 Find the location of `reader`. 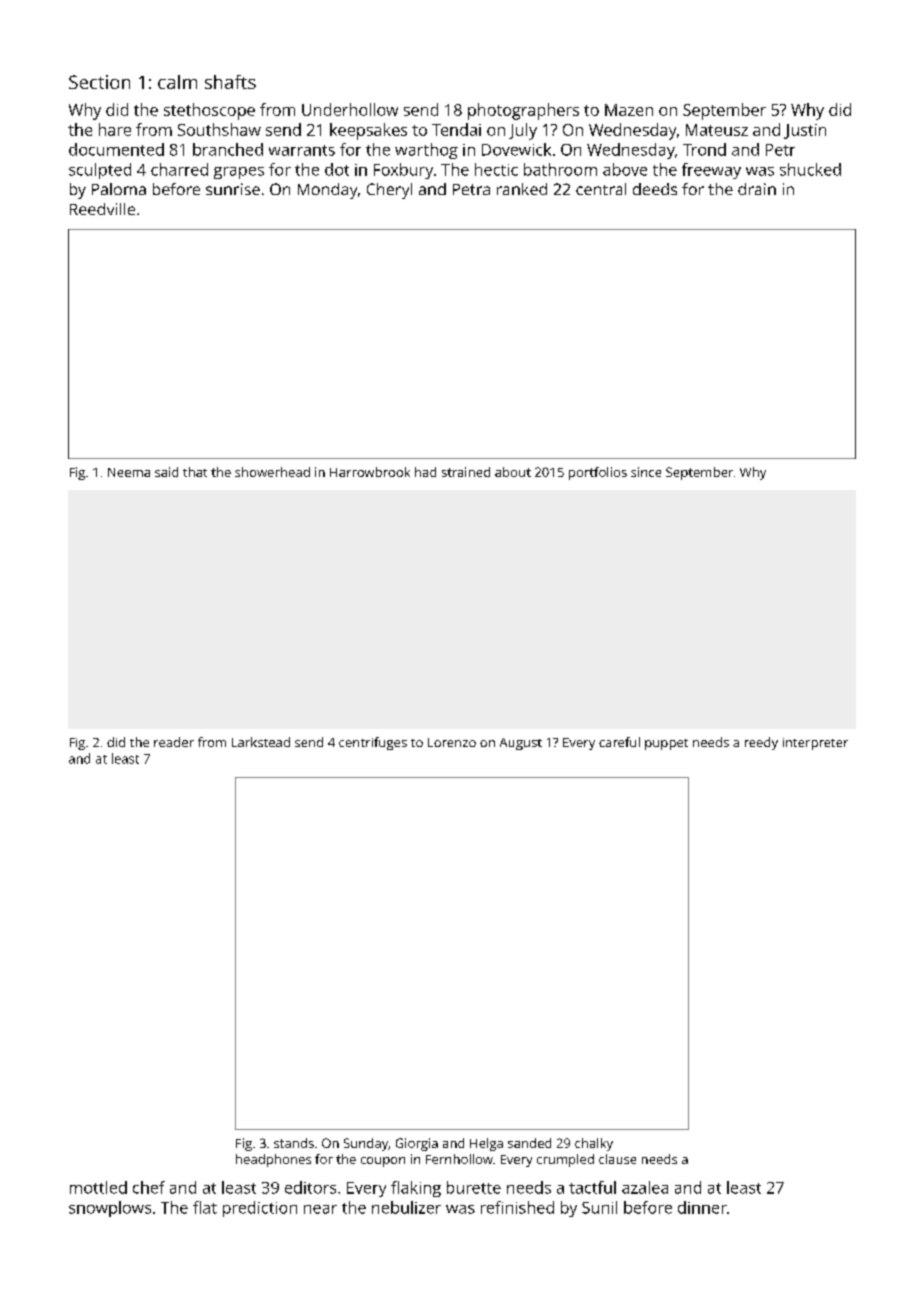

reader is located at coordinates (174, 742).
